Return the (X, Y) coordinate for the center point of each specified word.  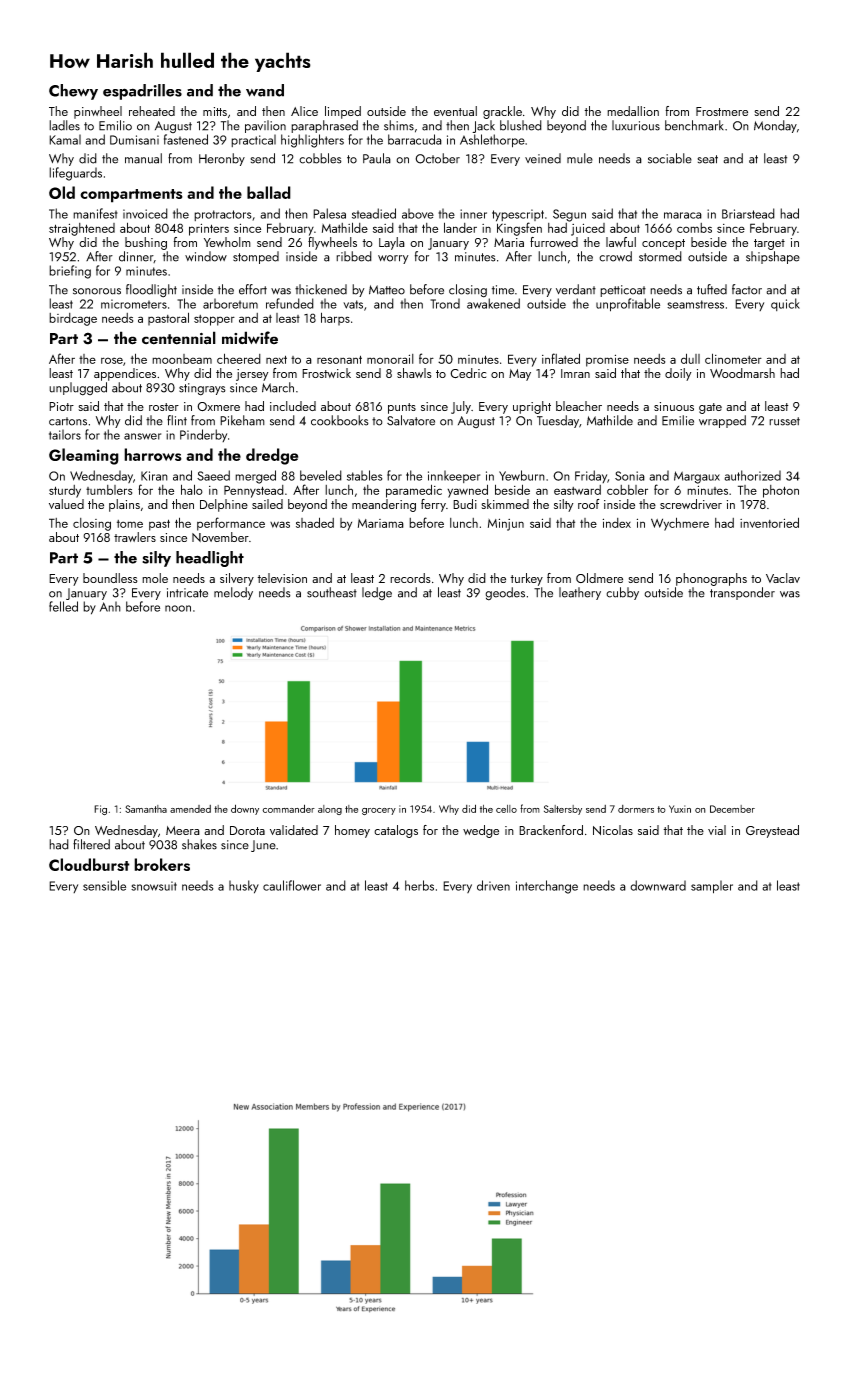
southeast (332, 592)
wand (265, 90)
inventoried (769, 522)
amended (190, 809)
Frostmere (722, 111)
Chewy (73, 92)
